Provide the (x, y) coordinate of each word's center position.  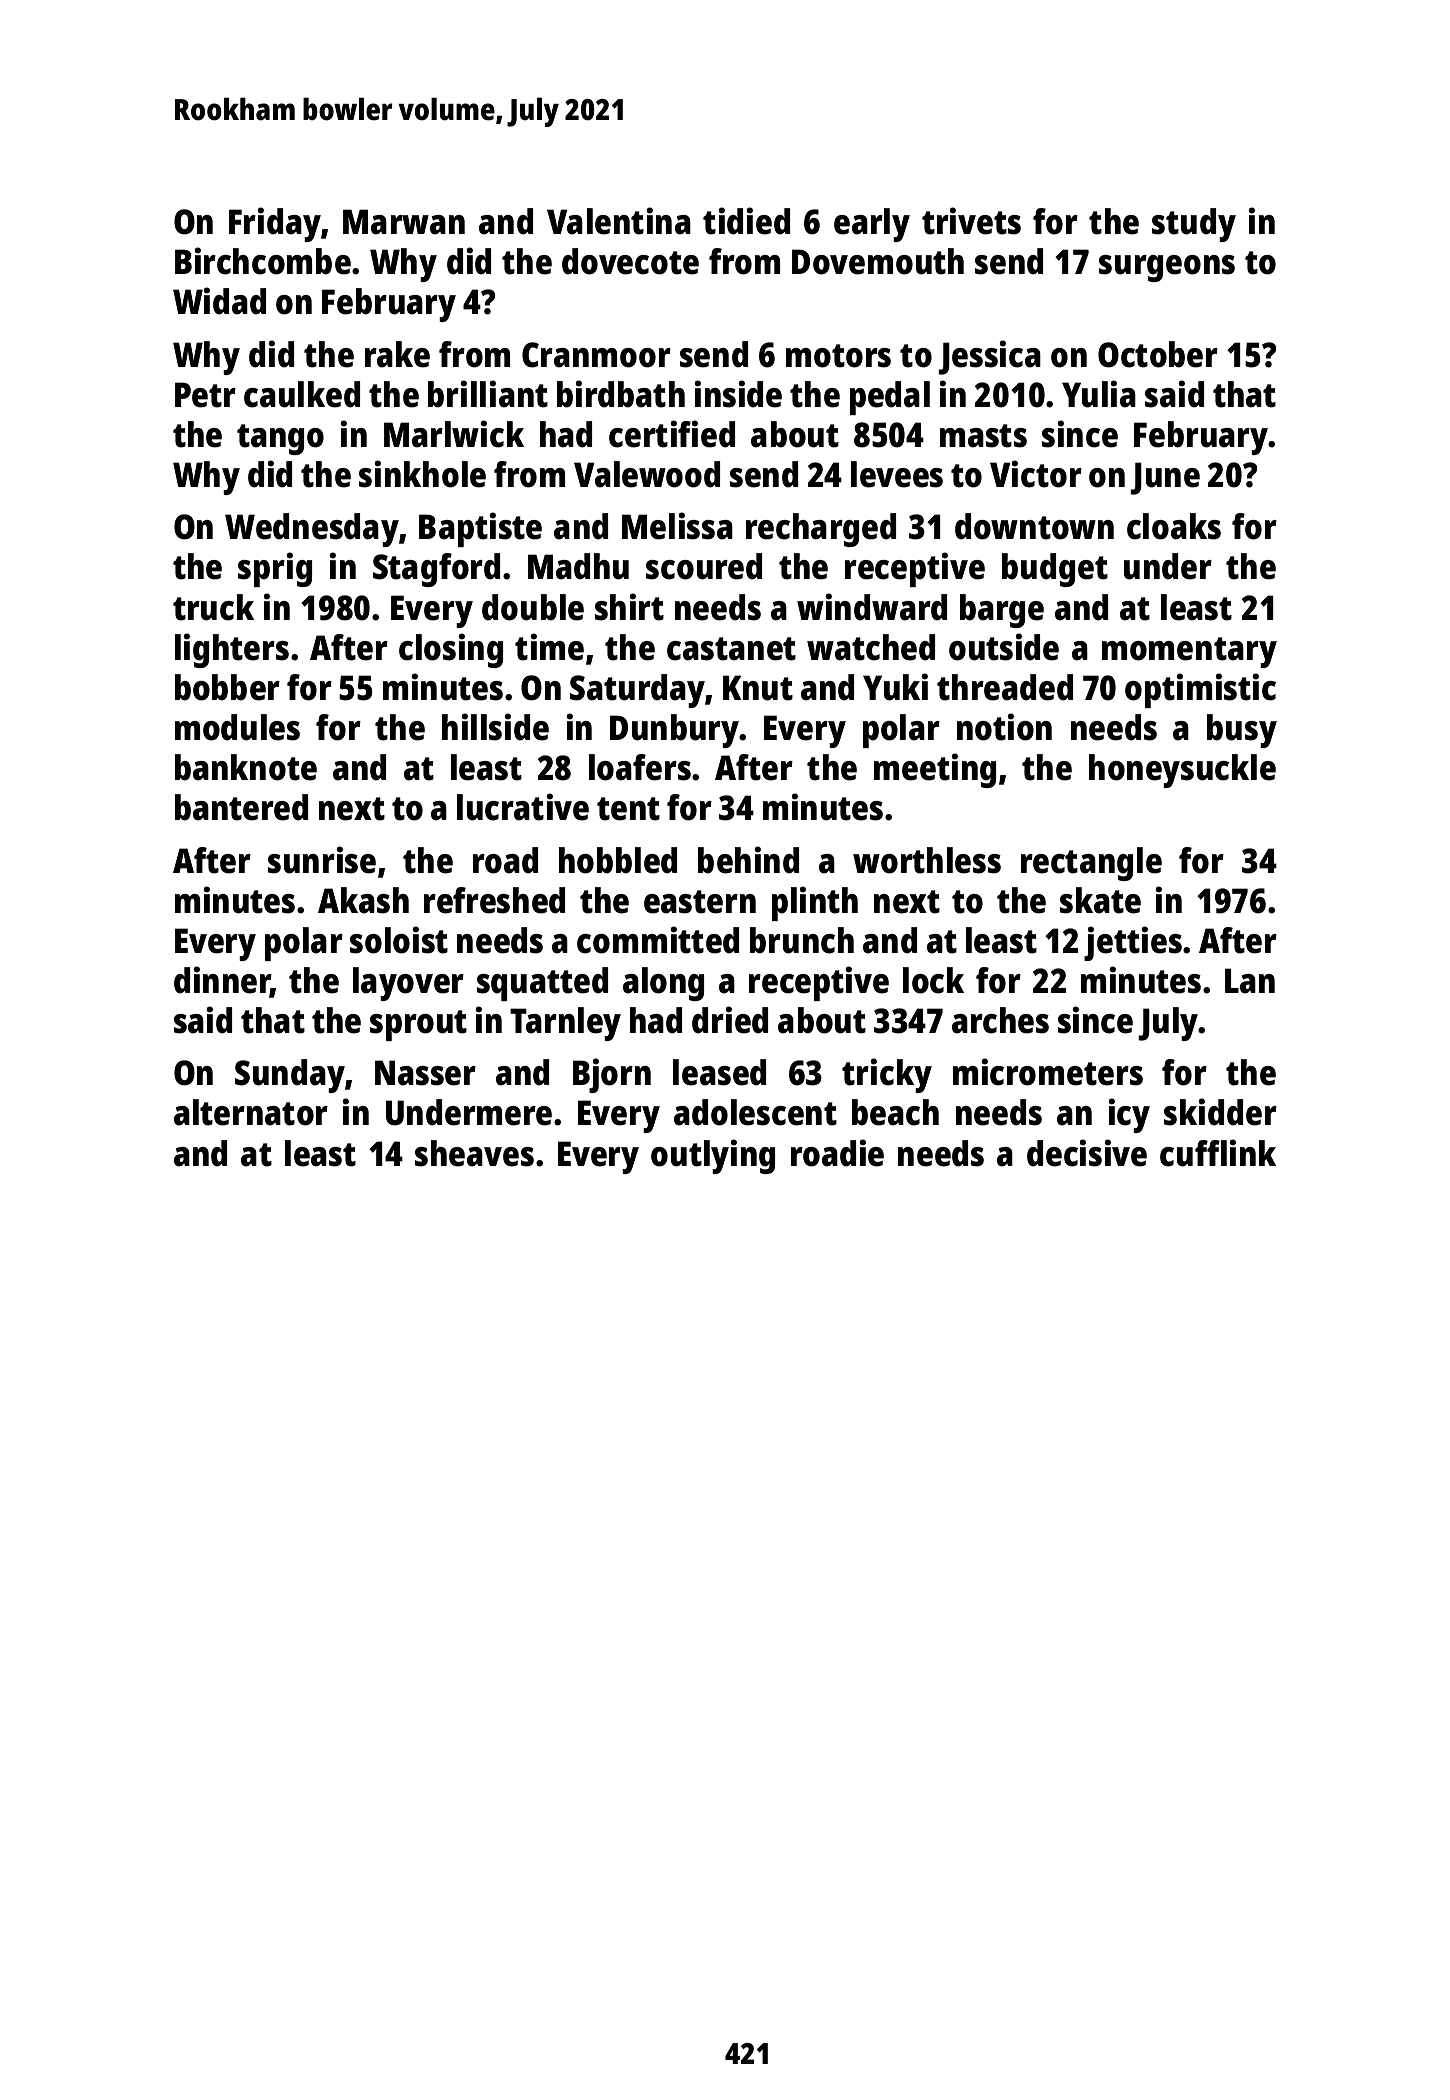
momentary (1189, 652)
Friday (275, 224)
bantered (241, 807)
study (1194, 225)
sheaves (474, 1153)
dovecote (630, 261)
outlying (713, 1156)
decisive (1087, 1153)
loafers (640, 767)
